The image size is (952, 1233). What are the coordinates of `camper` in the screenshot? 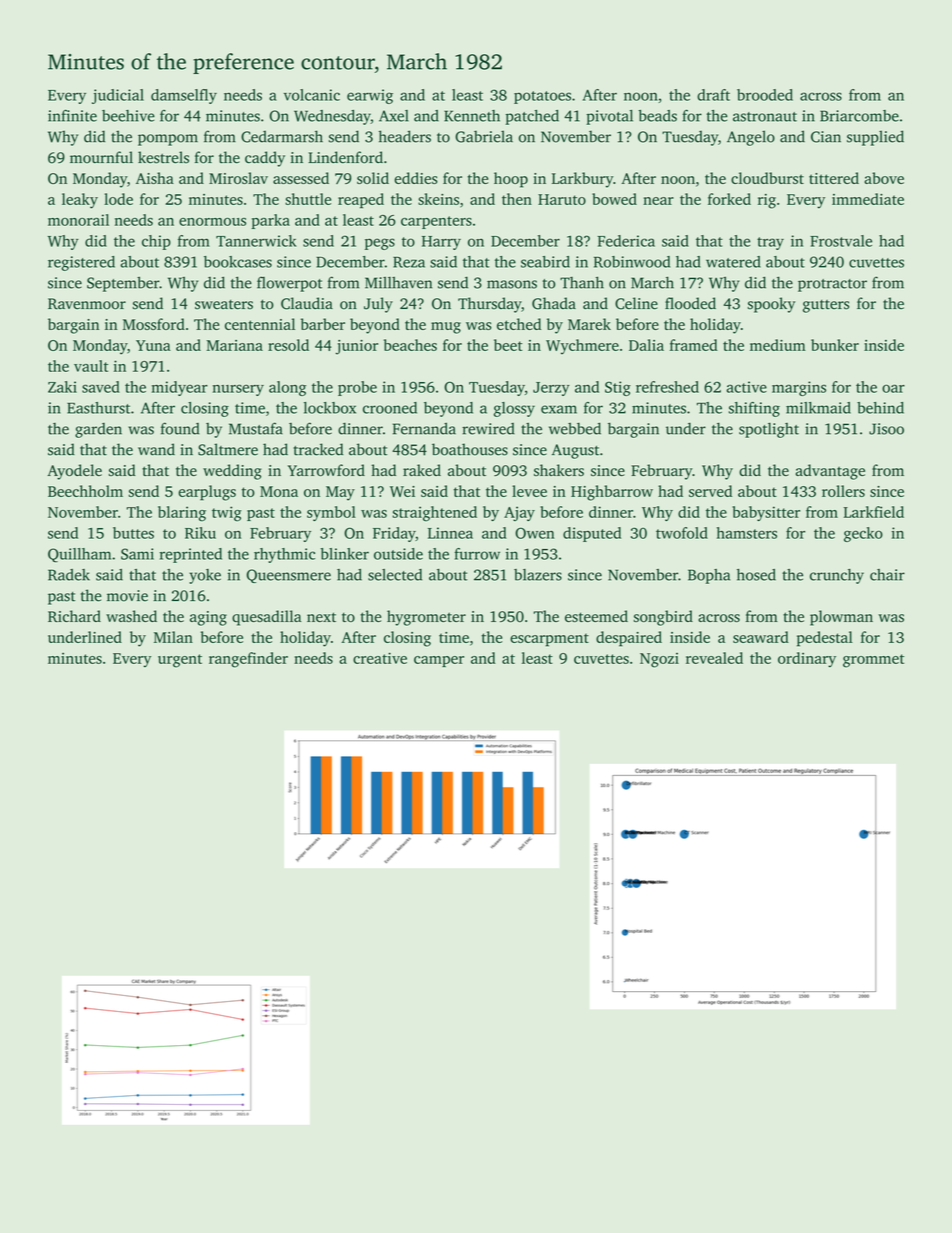 It's located at (439, 661).
